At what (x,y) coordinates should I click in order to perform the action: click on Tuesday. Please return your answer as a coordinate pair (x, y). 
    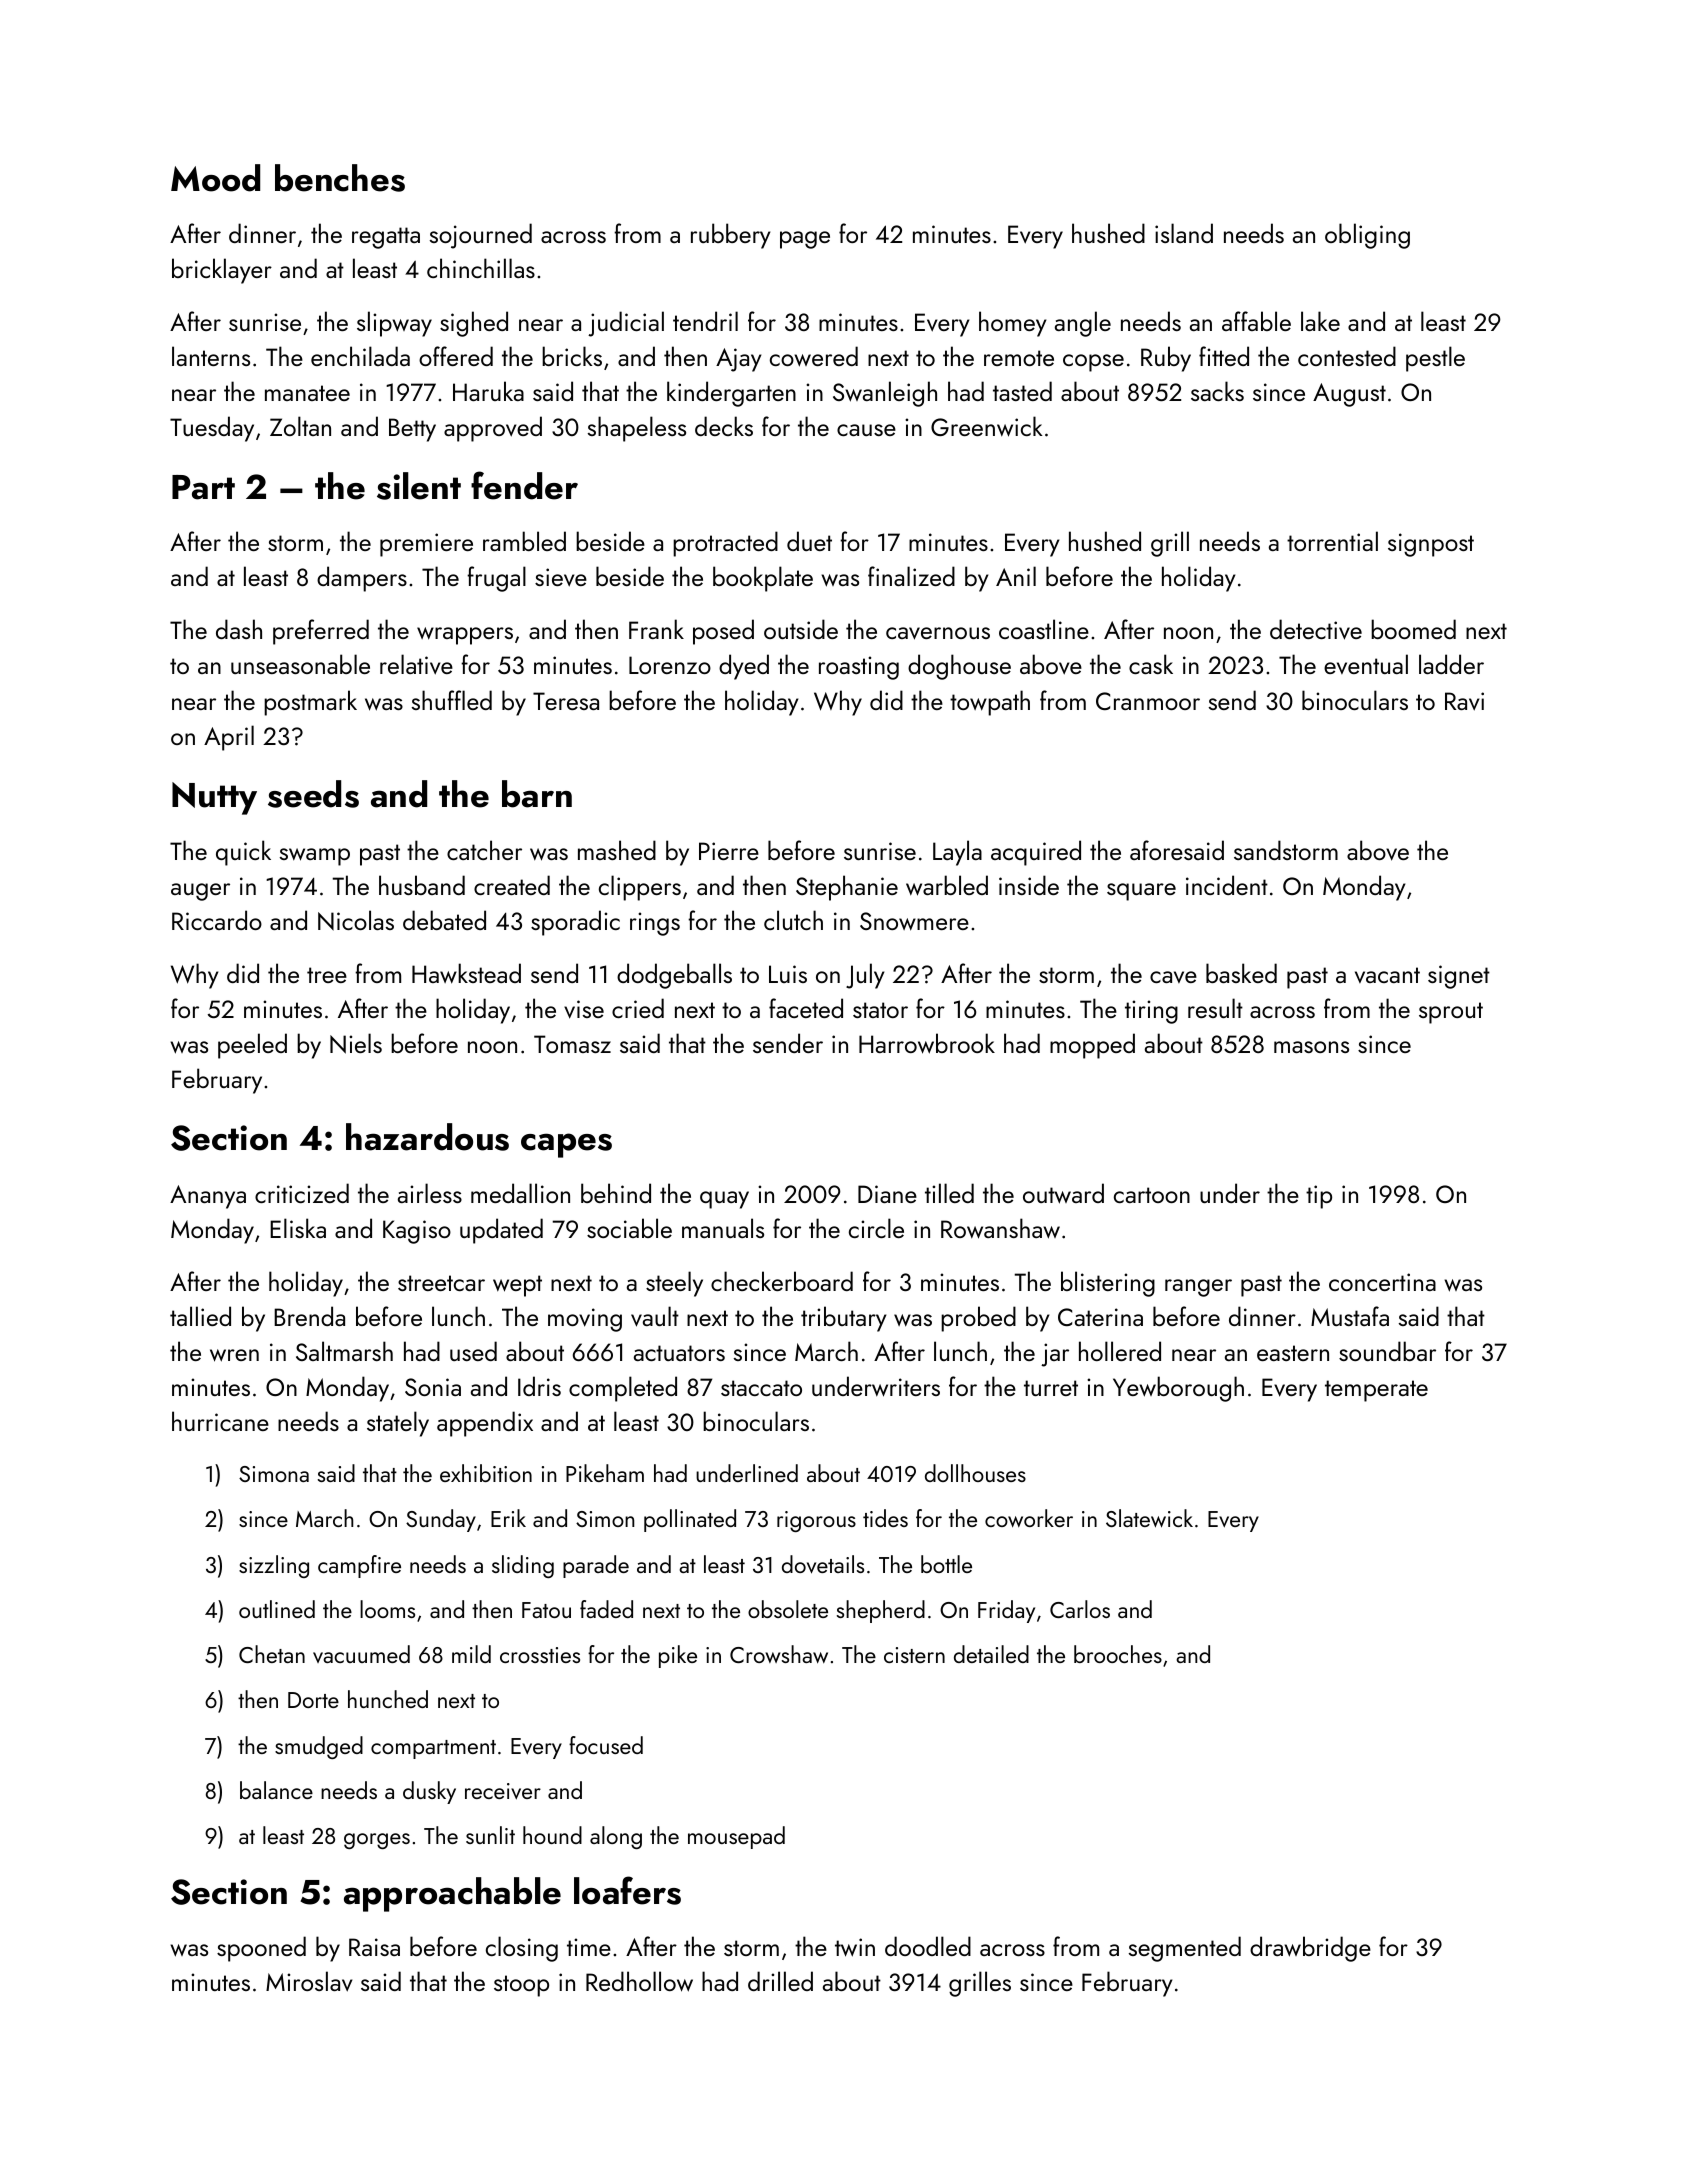
    Looking at the image, I should click on (212, 429).
